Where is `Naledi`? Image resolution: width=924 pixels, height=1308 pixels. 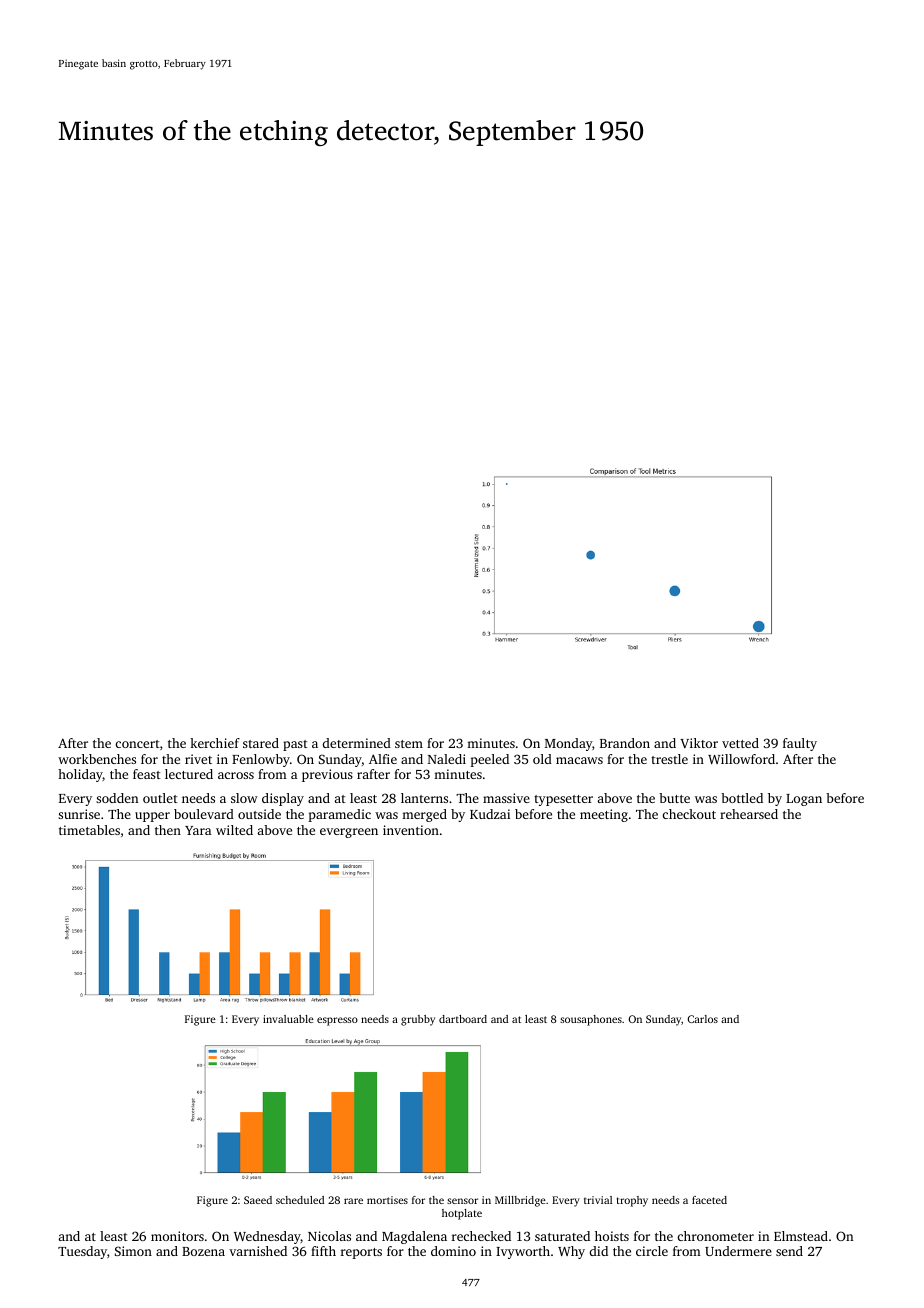 Naledi is located at coordinates (447, 759).
